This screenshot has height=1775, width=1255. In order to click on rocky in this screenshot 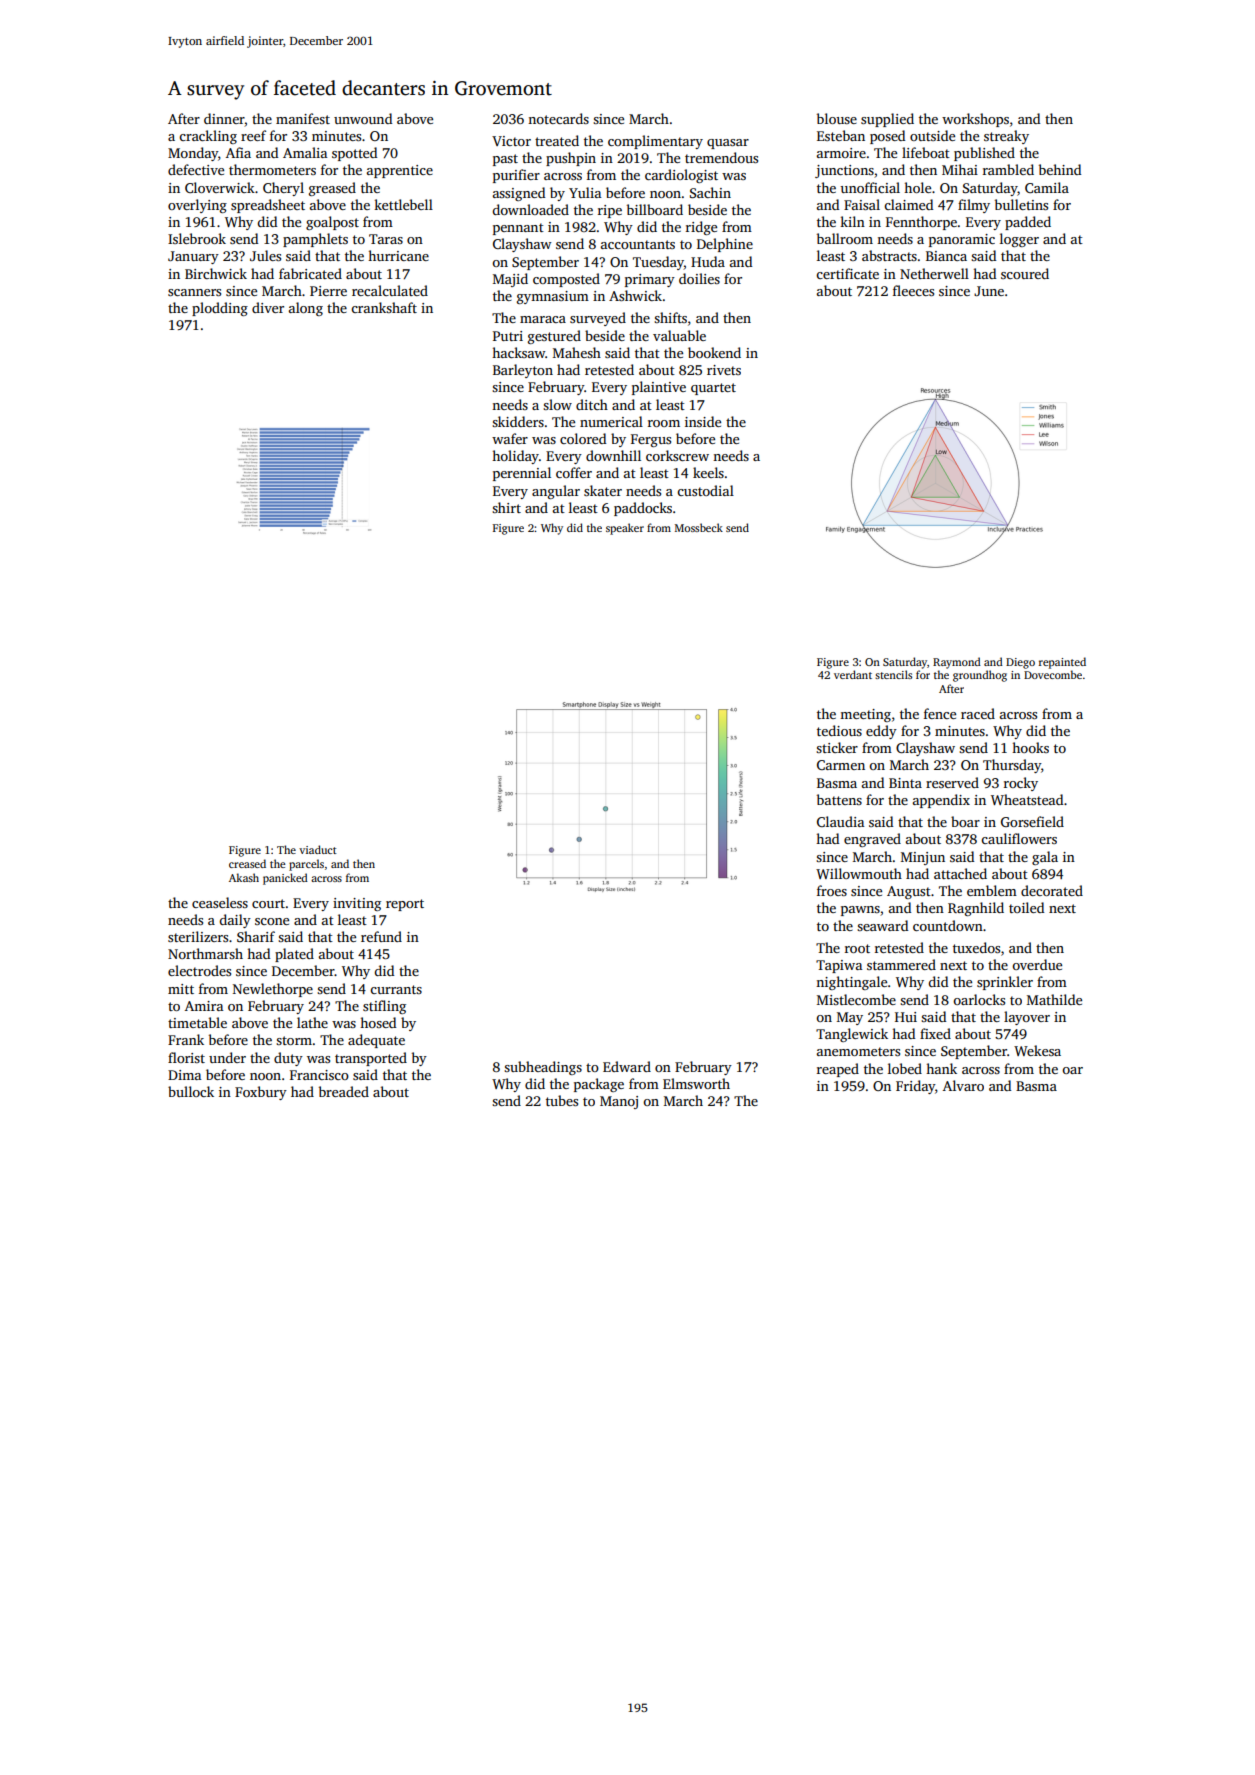, I will do `click(1021, 784)`.
